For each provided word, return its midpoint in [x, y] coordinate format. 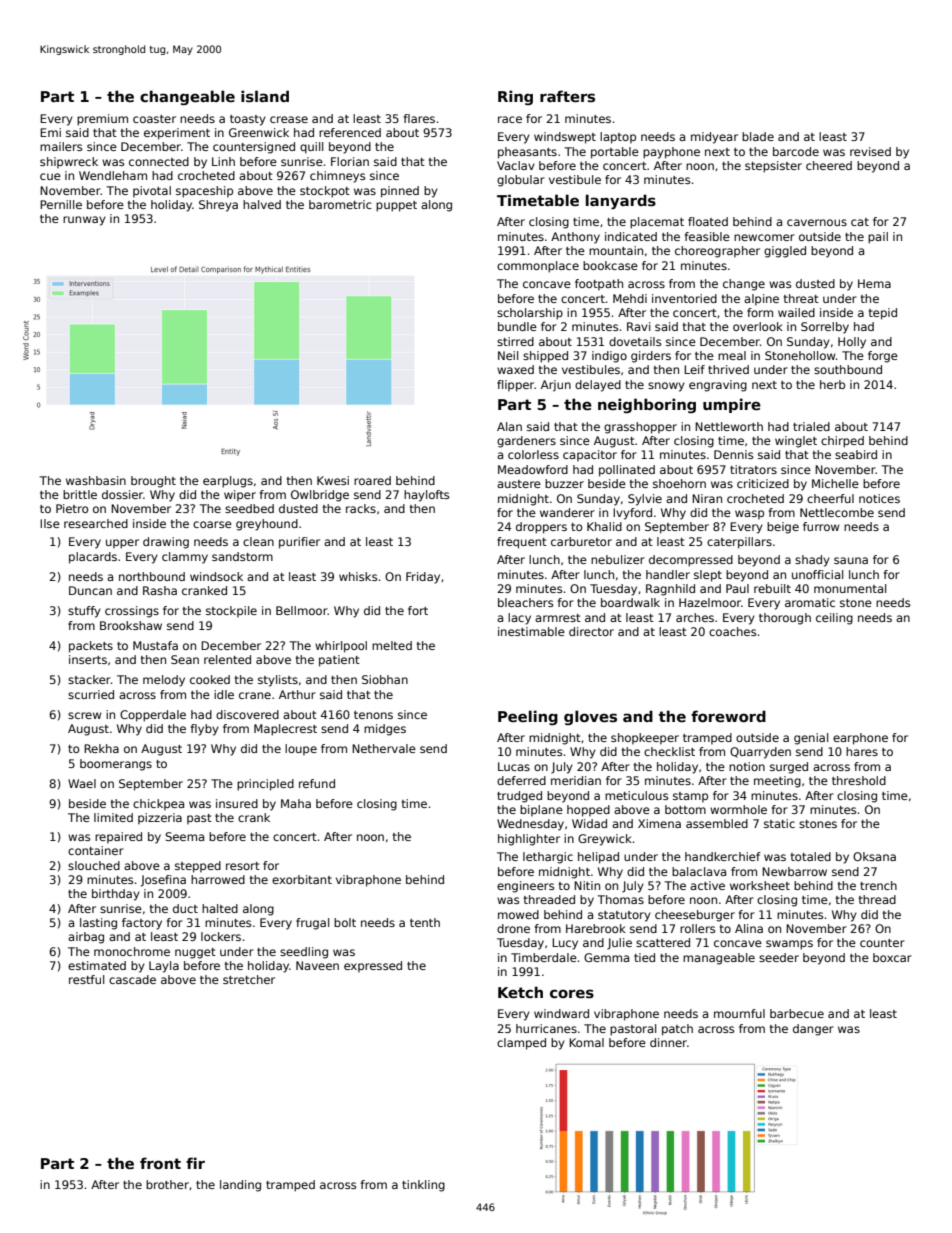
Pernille [61, 204]
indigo [609, 357]
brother [167, 1184]
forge [883, 357]
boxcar [892, 957]
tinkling [423, 1186]
